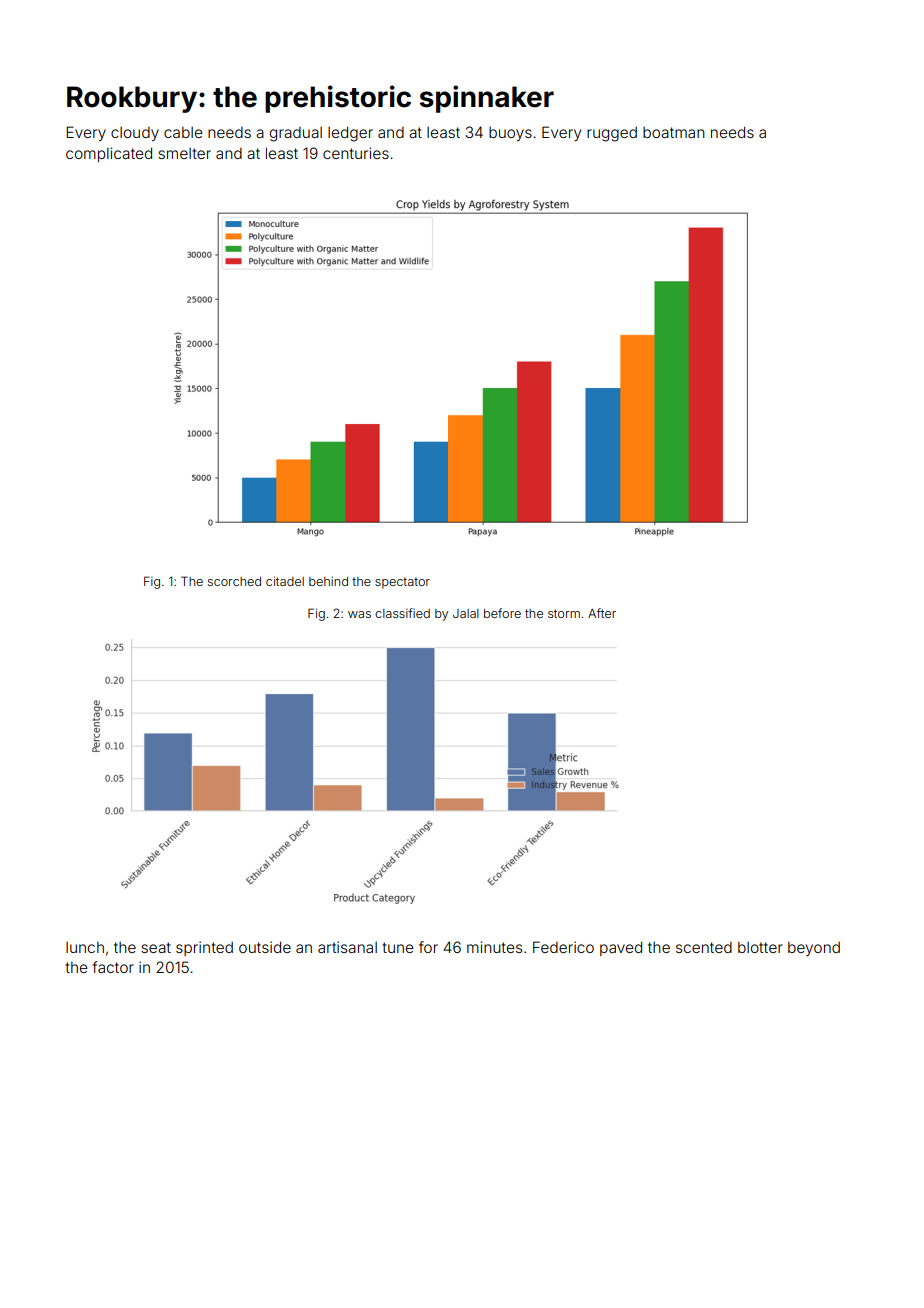 The width and height of the image is (924, 1308). I want to click on rugged, so click(612, 134).
